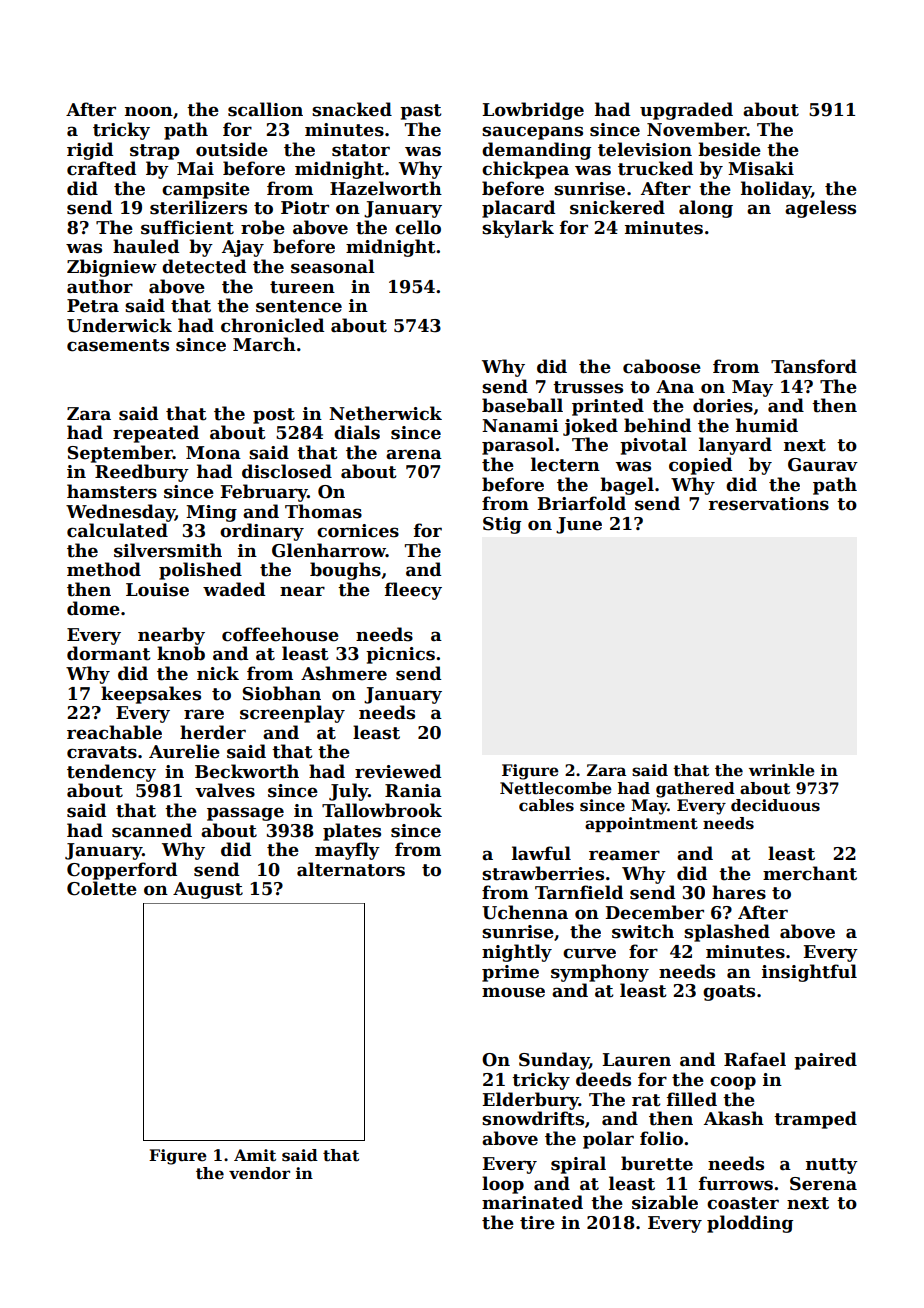 This document has height=1308, width=924. Describe the element at coordinates (90, 151) in the document. I see `rigid` at that location.
